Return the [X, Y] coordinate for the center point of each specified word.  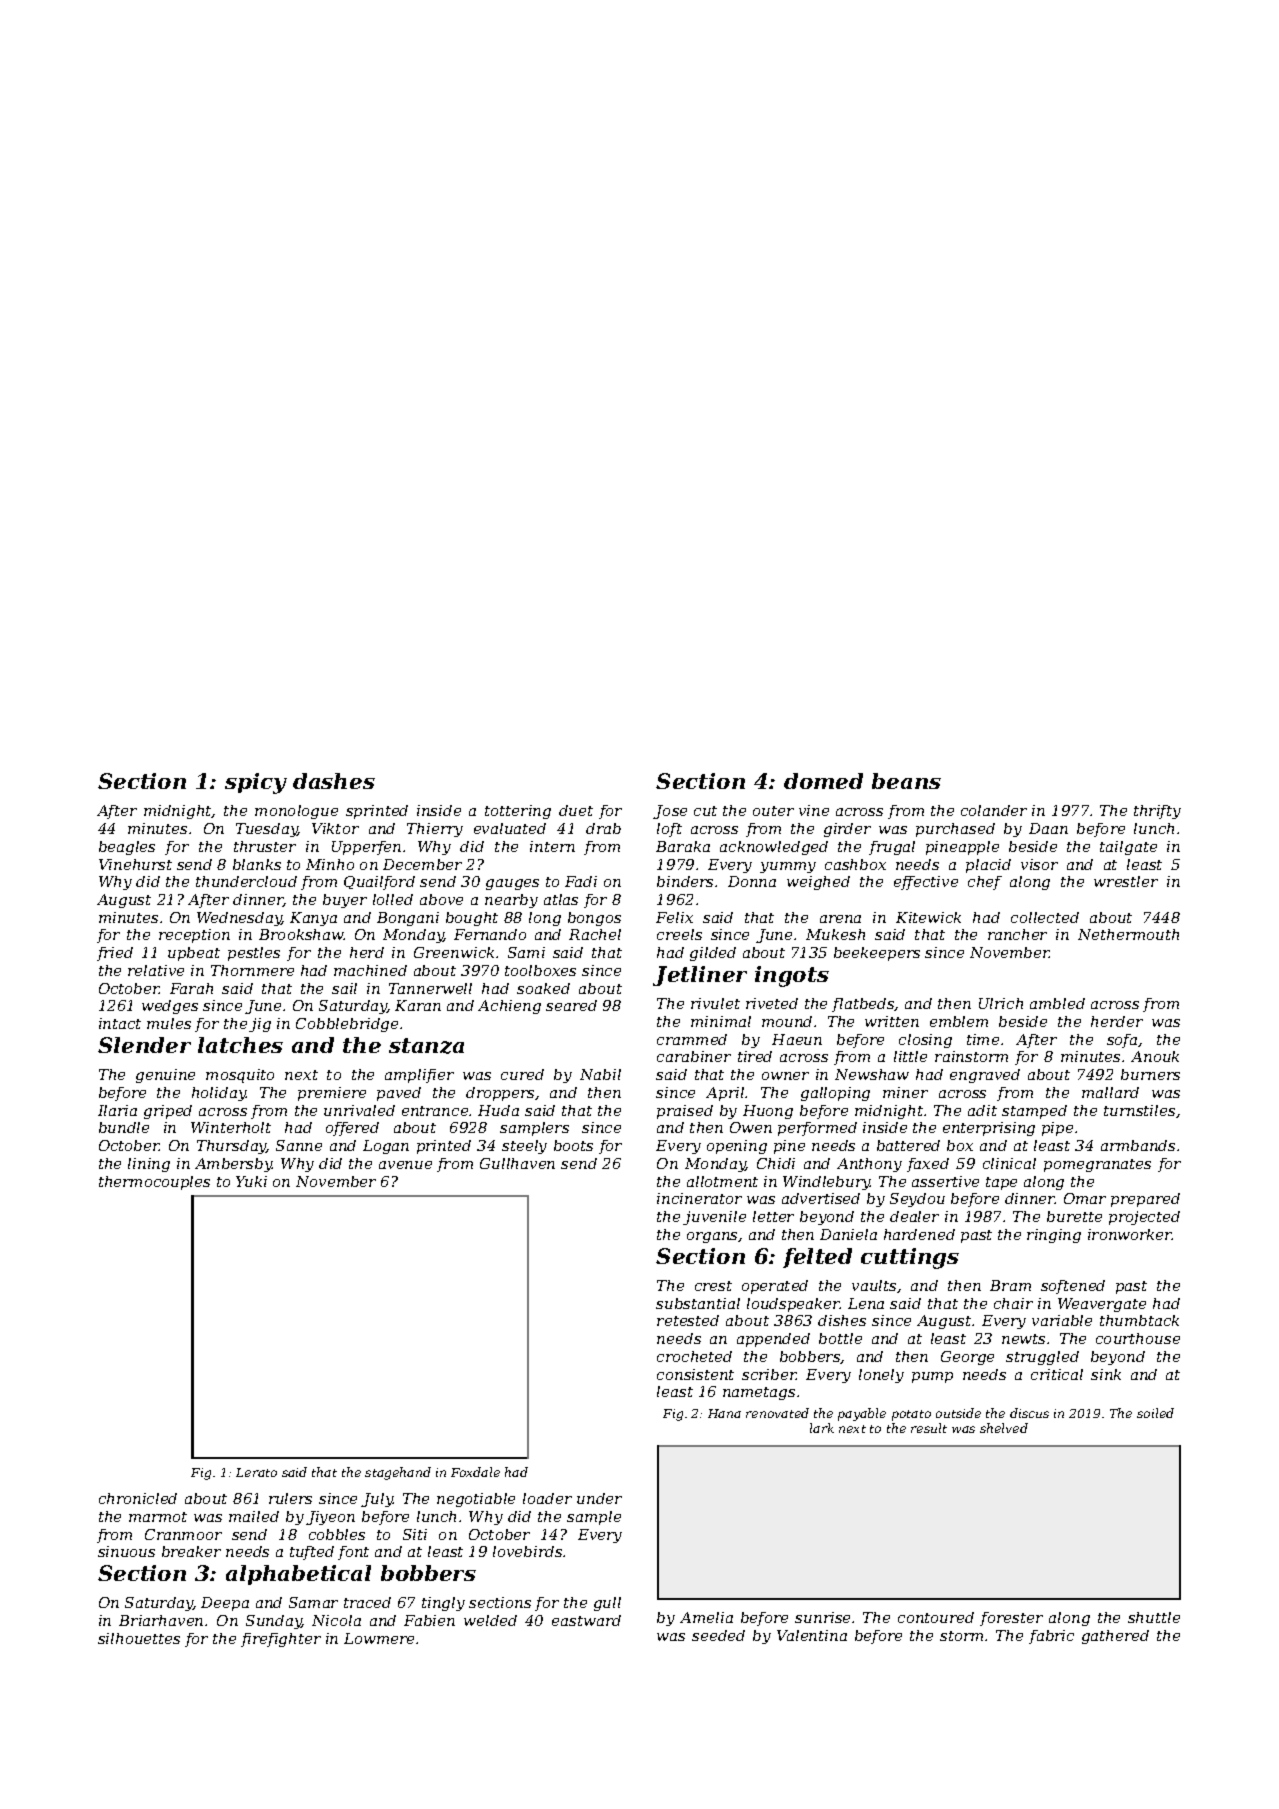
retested [688, 1320]
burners [1150, 1074]
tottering [518, 812]
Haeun [797, 1039]
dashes [334, 781]
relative [156, 970]
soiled [1155, 1413]
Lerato [256, 1472]
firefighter [281, 1640]
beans [906, 781]
